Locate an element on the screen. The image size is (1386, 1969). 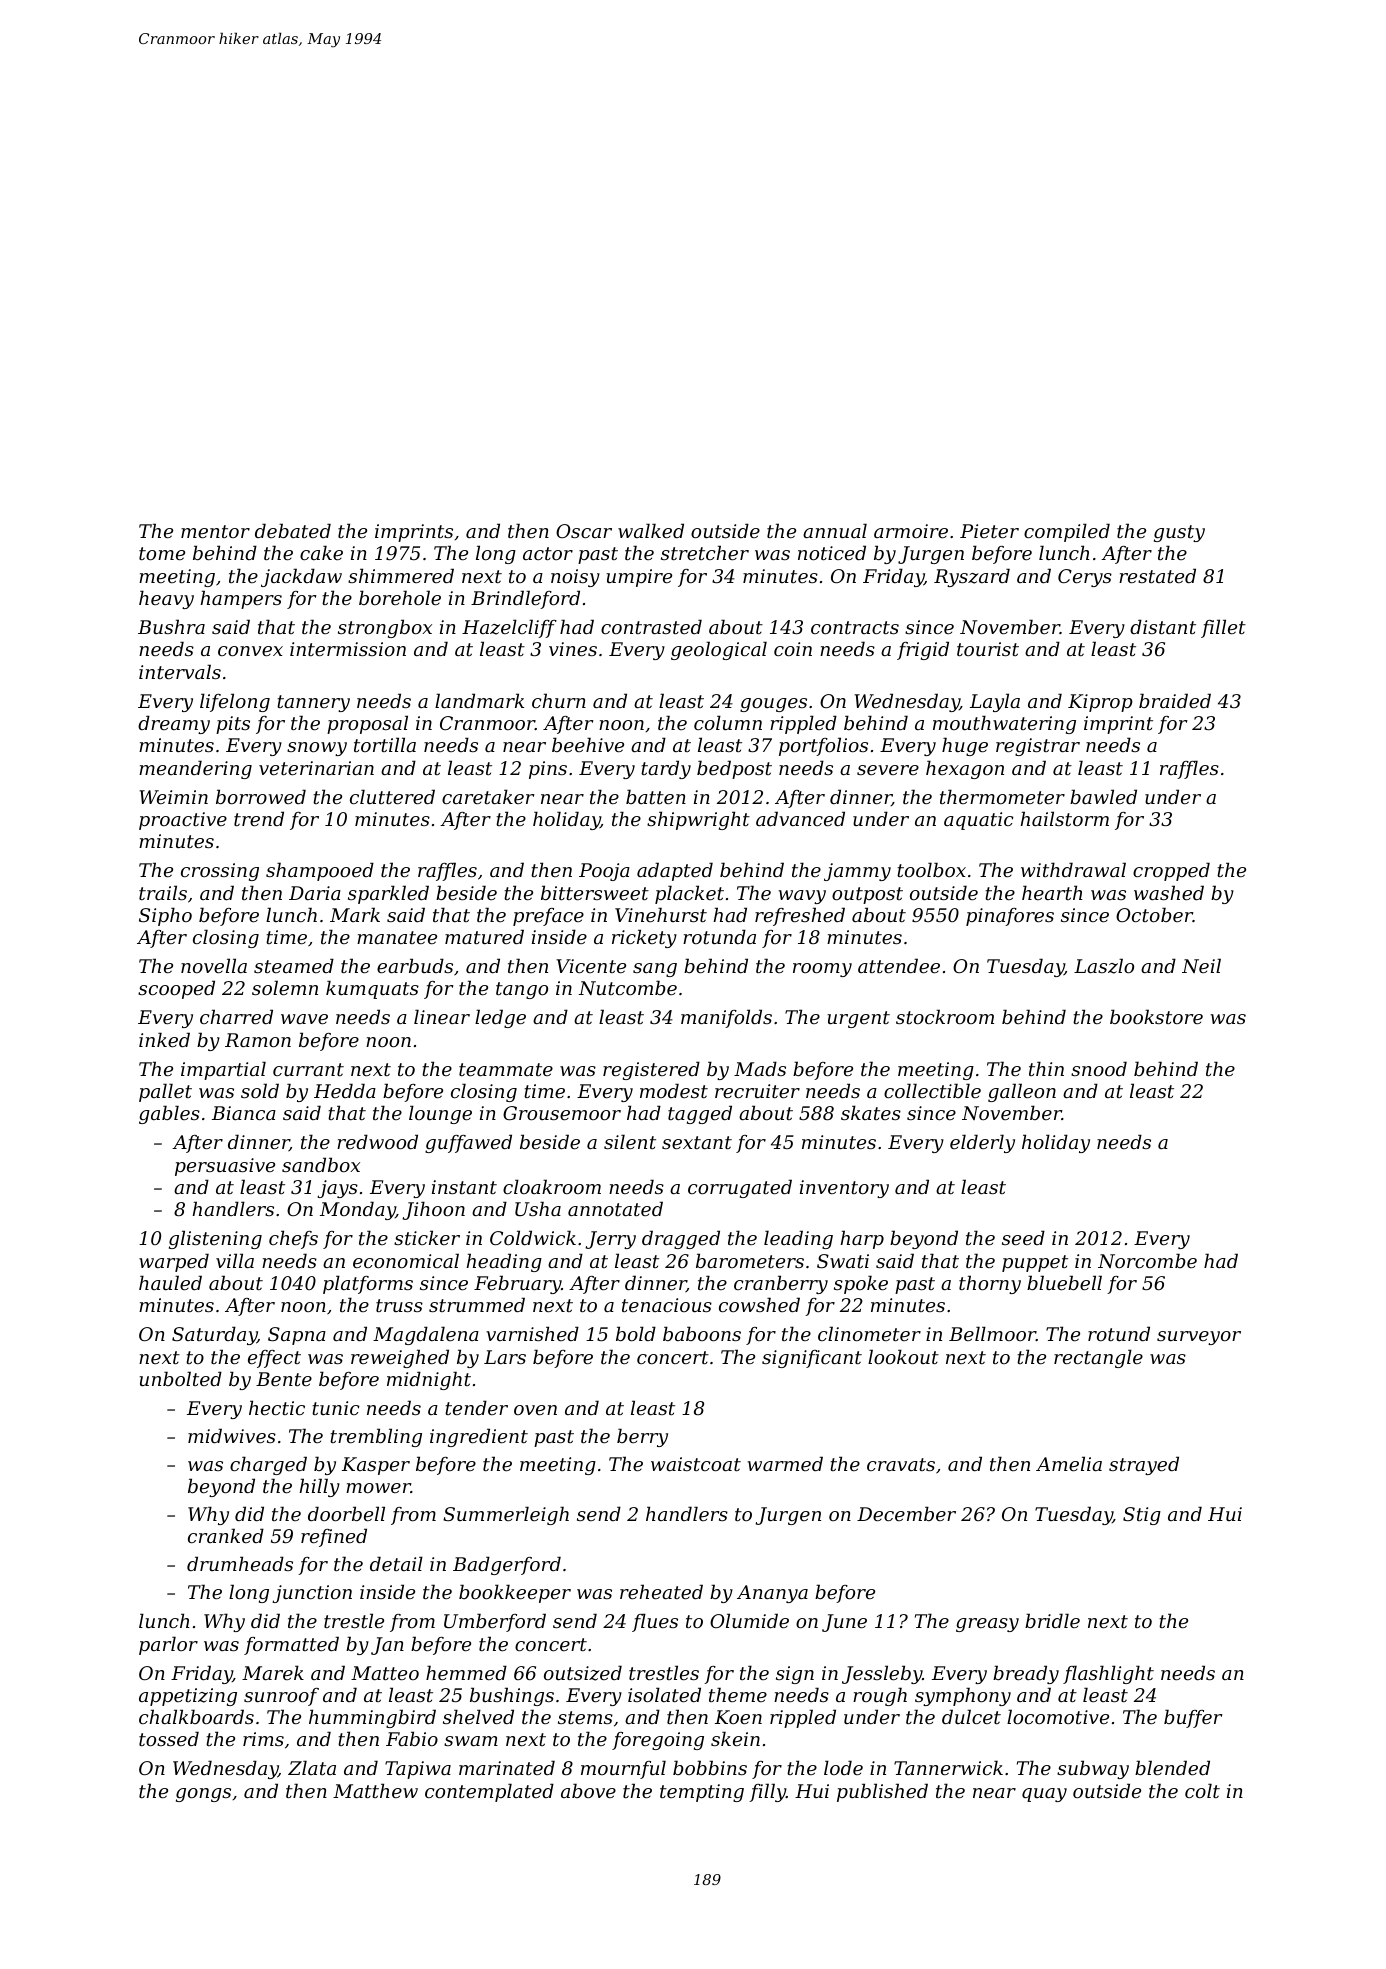
advanced is located at coordinates (800, 818).
